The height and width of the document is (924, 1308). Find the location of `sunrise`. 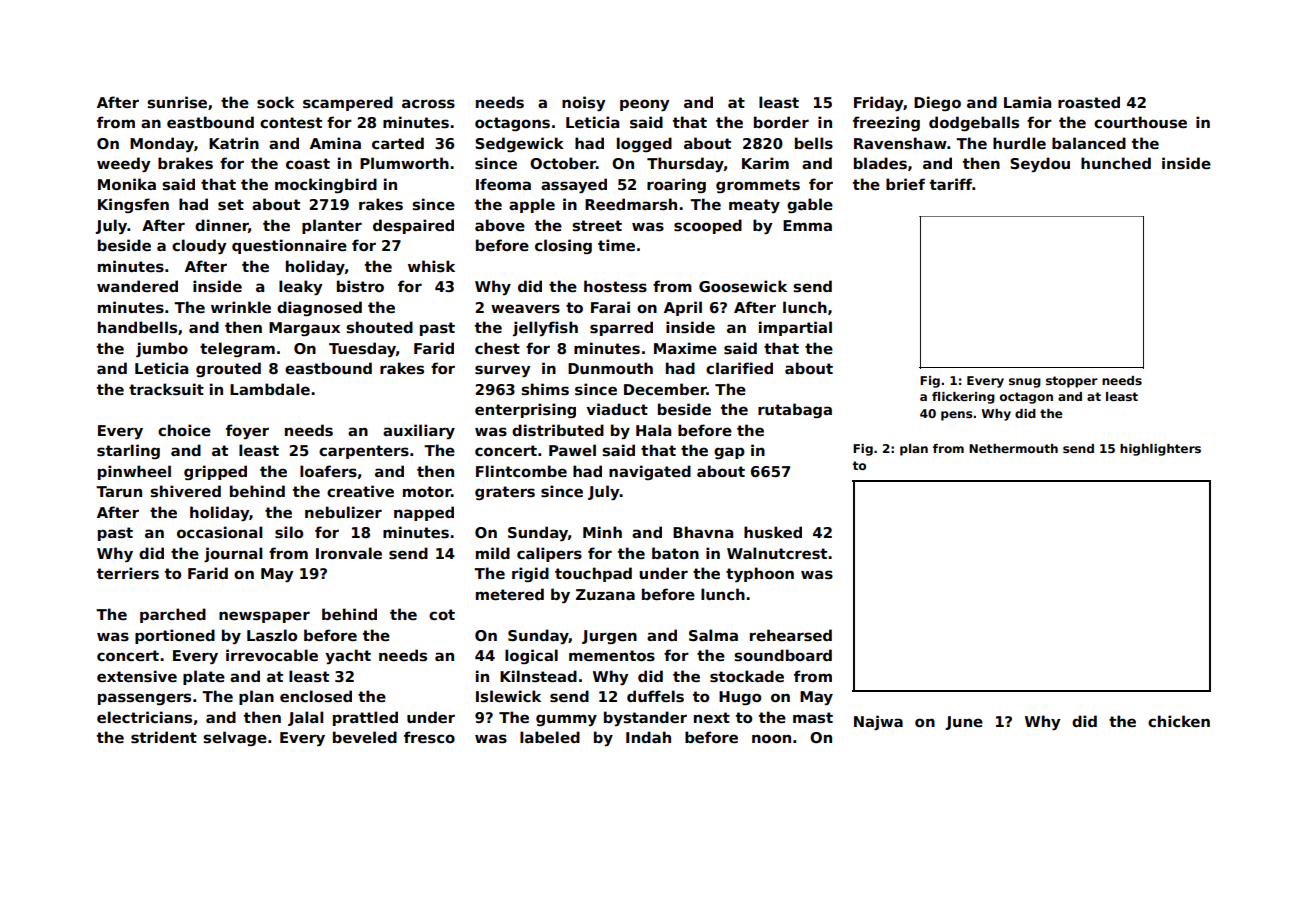

sunrise is located at coordinates (177, 102).
